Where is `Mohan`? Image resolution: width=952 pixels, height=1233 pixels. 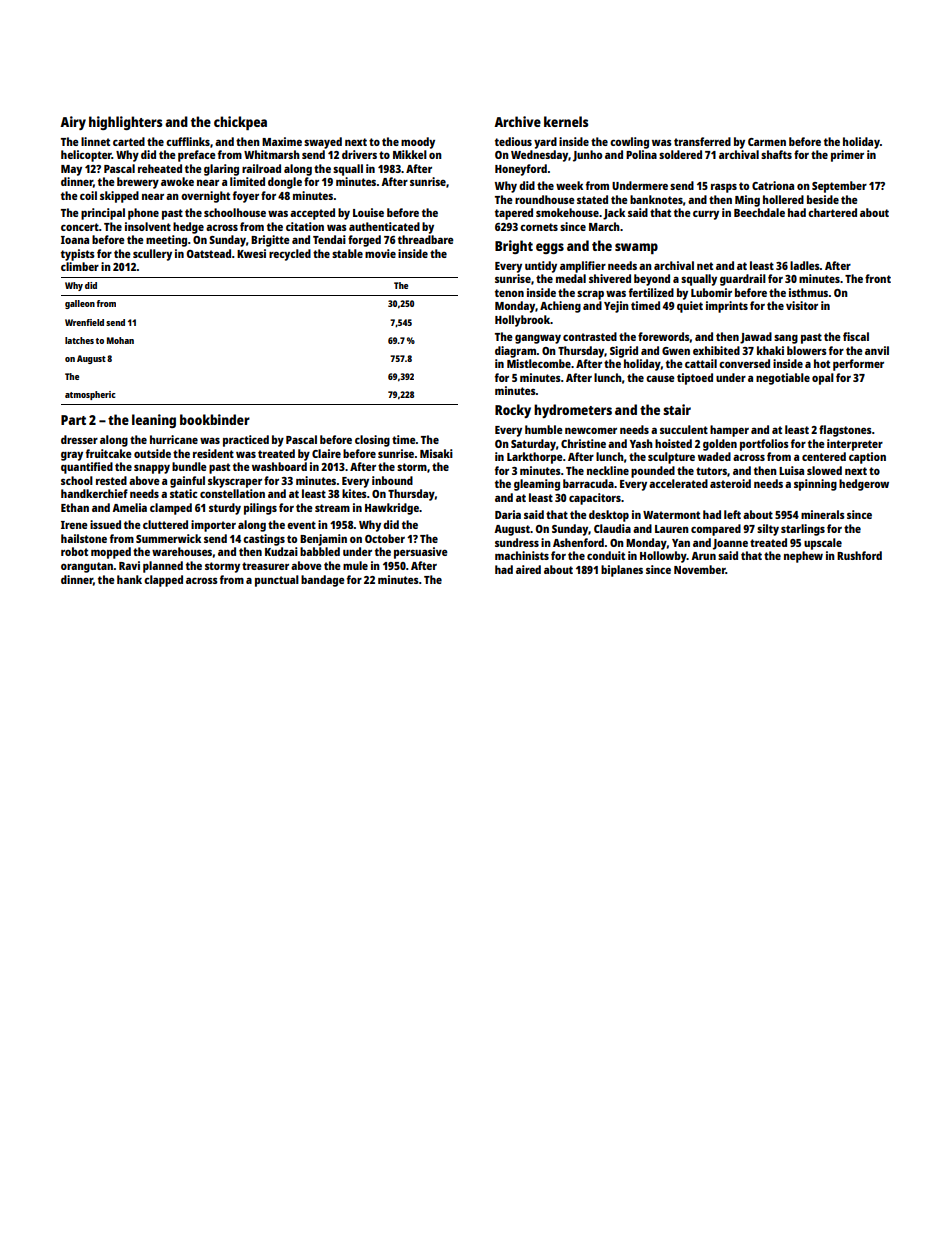 Mohan is located at coordinates (120, 340).
